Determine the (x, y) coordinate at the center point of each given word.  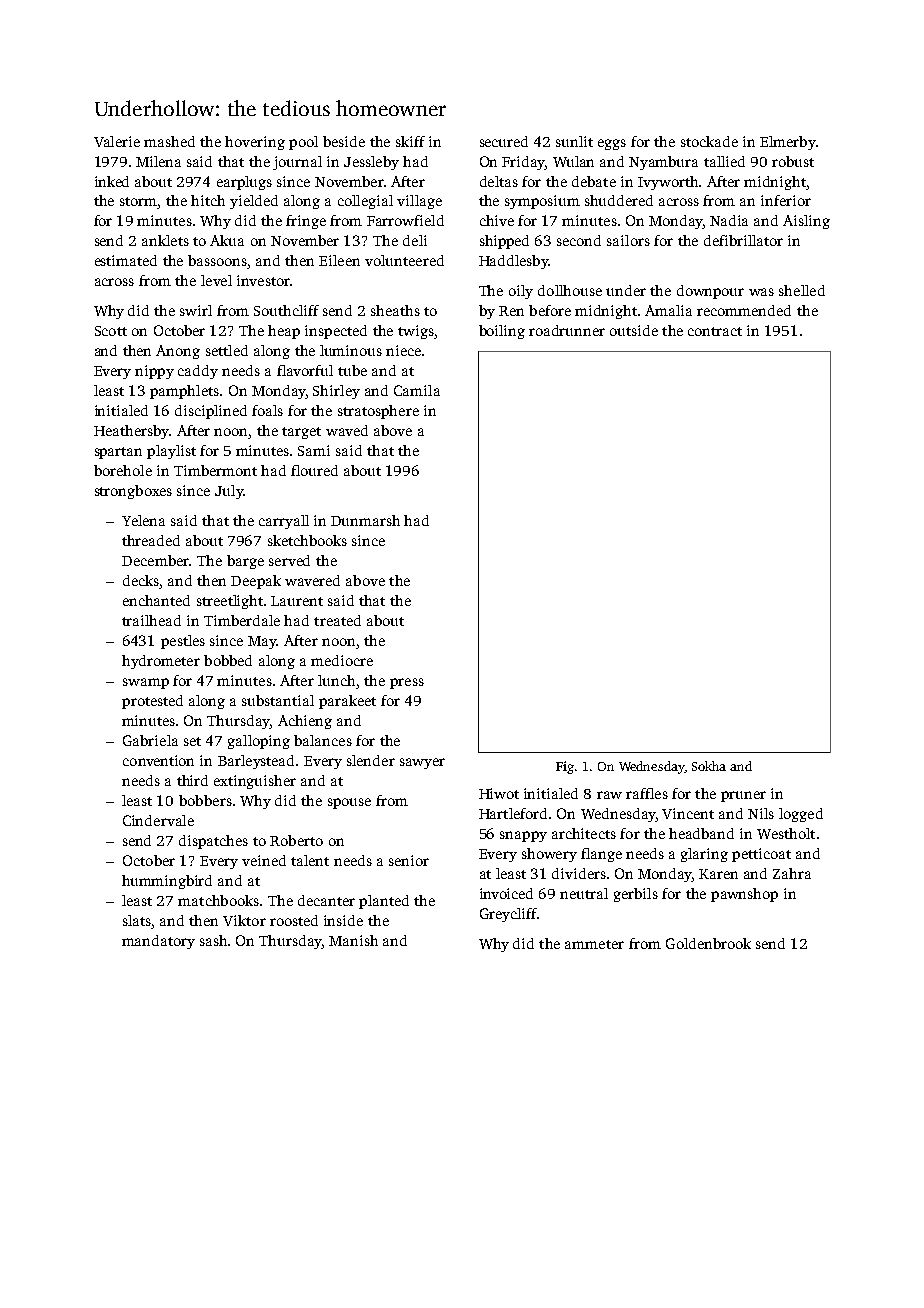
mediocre (342, 660)
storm (138, 201)
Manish (353, 940)
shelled (802, 290)
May (262, 642)
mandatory (158, 942)
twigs (416, 332)
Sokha (709, 766)
